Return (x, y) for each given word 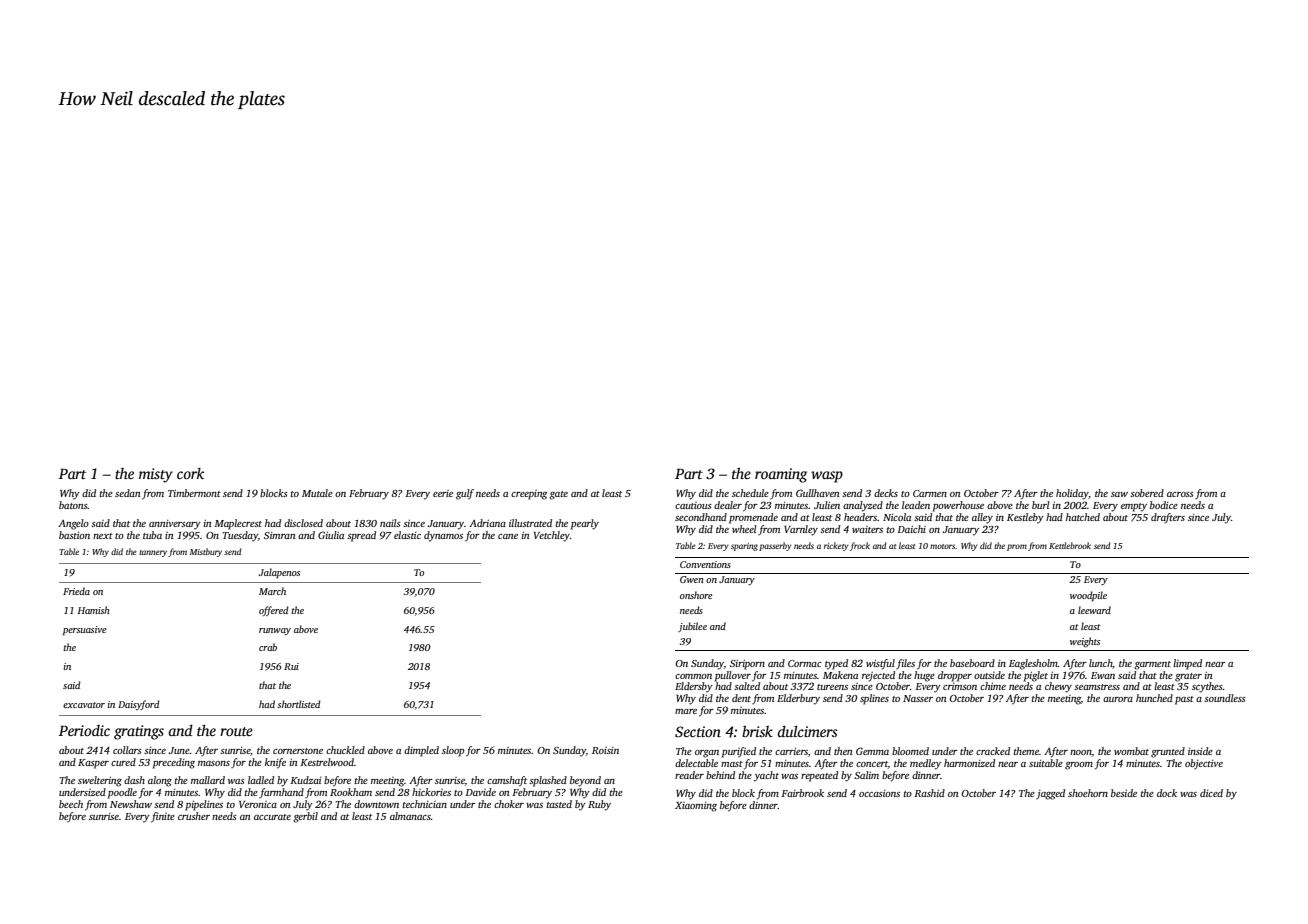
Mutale (317, 493)
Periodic (84, 730)
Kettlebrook (1070, 545)
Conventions (705, 564)
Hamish (93, 610)
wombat (1131, 751)
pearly (585, 524)
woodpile (1088, 596)
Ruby (599, 805)
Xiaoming (696, 807)
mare (686, 711)
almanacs (410, 816)
